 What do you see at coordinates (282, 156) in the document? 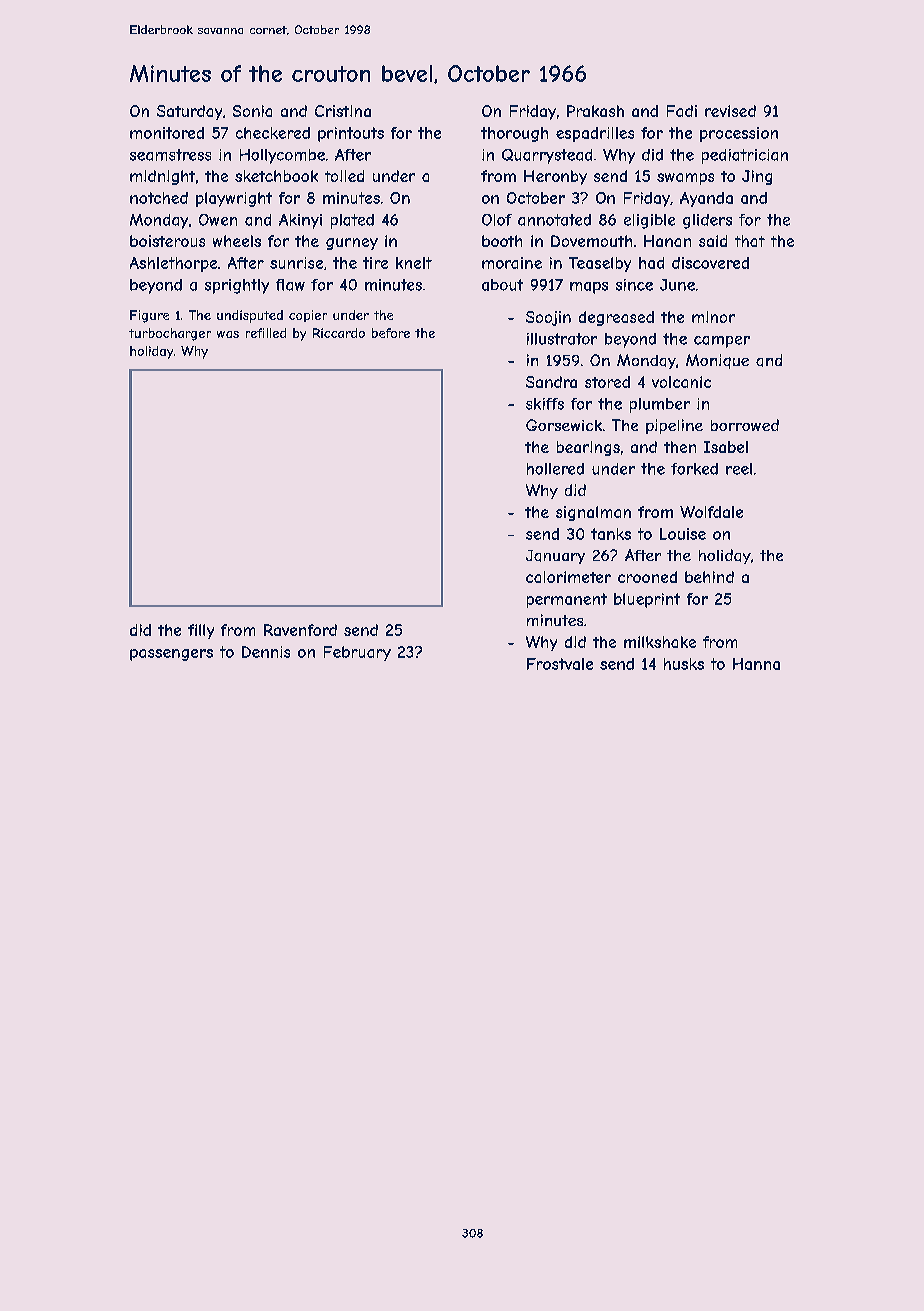
I see `Hollycombe` at bounding box center [282, 156].
